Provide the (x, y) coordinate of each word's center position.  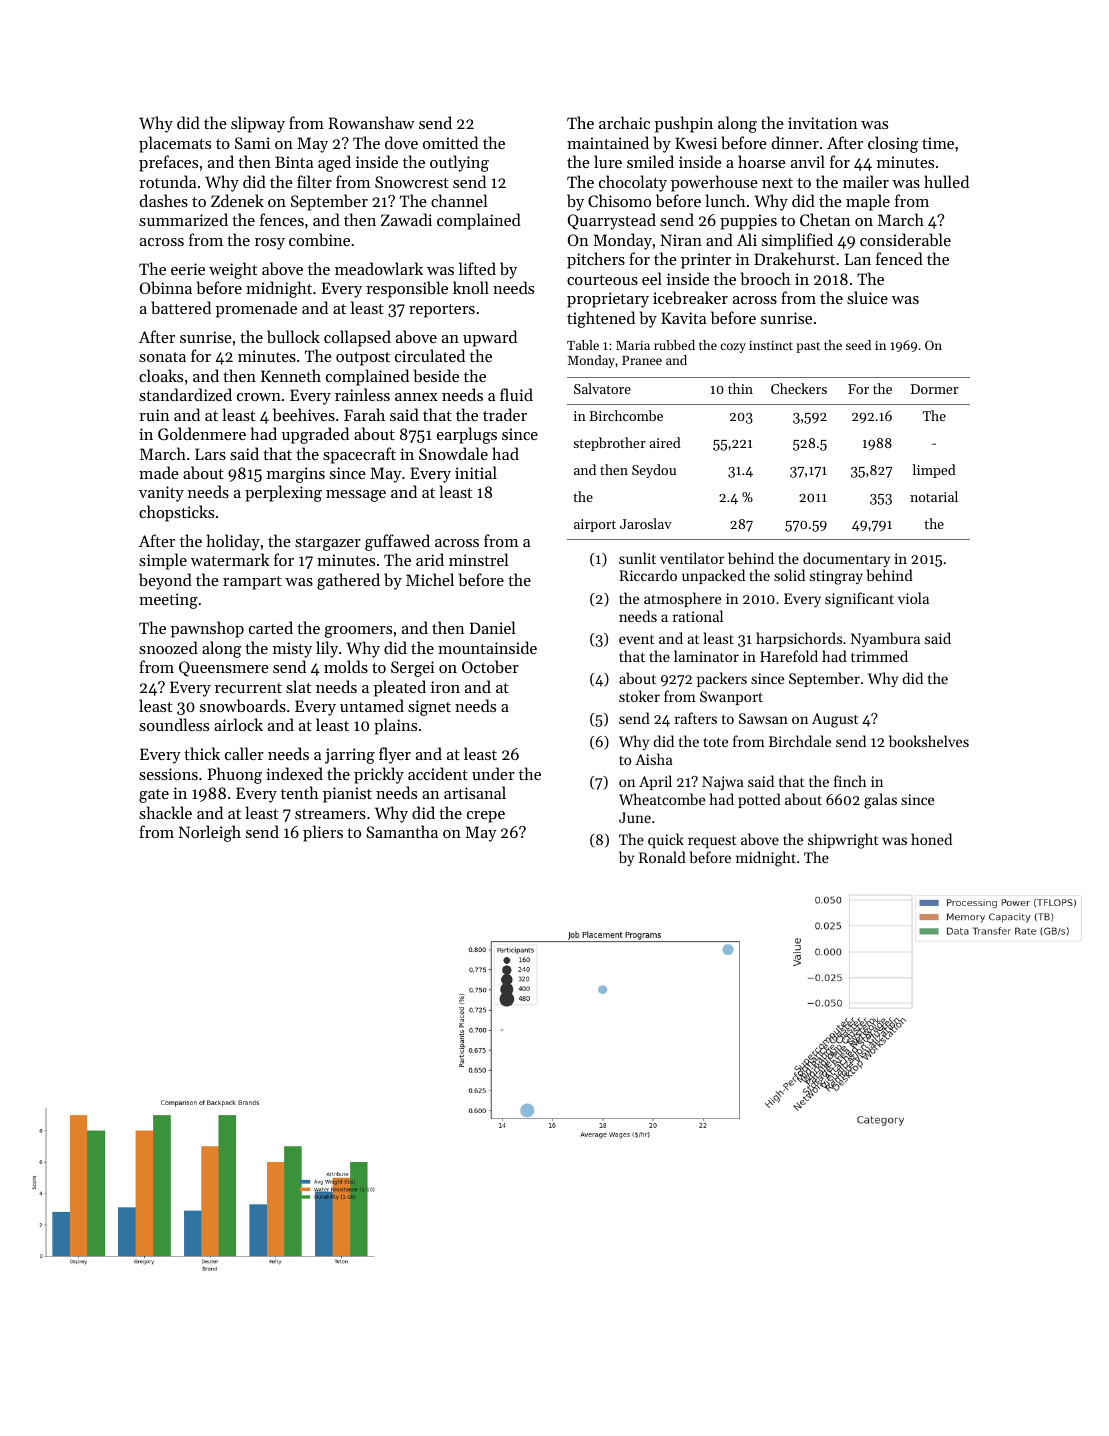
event (637, 639)
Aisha (654, 759)
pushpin (684, 124)
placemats (175, 144)
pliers (323, 833)
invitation (822, 123)
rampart (252, 583)
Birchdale (800, 741)
